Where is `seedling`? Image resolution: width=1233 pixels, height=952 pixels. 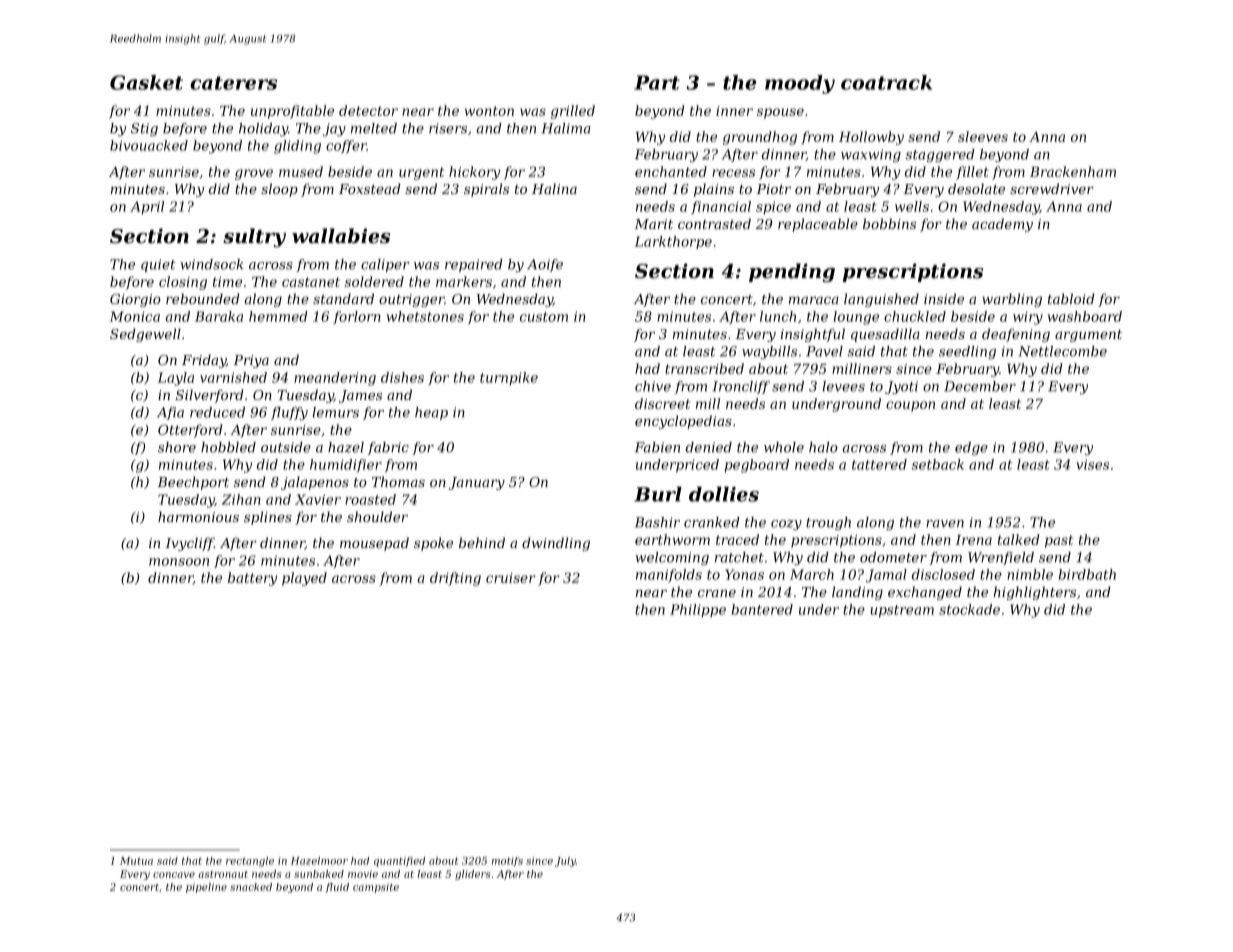 seedling is located at coordinates (967, 352).
